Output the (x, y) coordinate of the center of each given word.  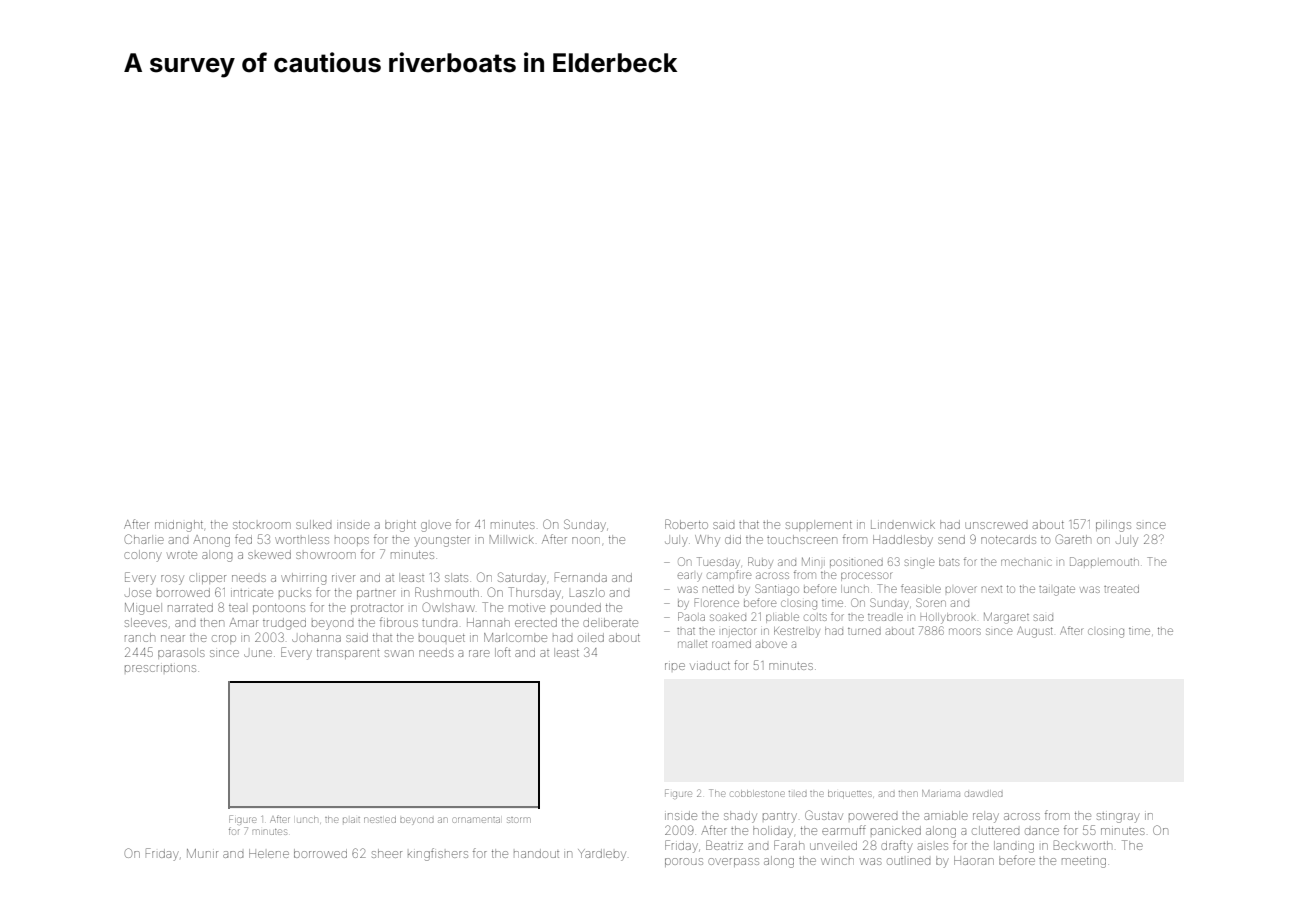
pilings (1113, 526)
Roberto (686, 524)
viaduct (710, 666)
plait (351, 820)
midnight (179, 526)
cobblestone (758, 794)
